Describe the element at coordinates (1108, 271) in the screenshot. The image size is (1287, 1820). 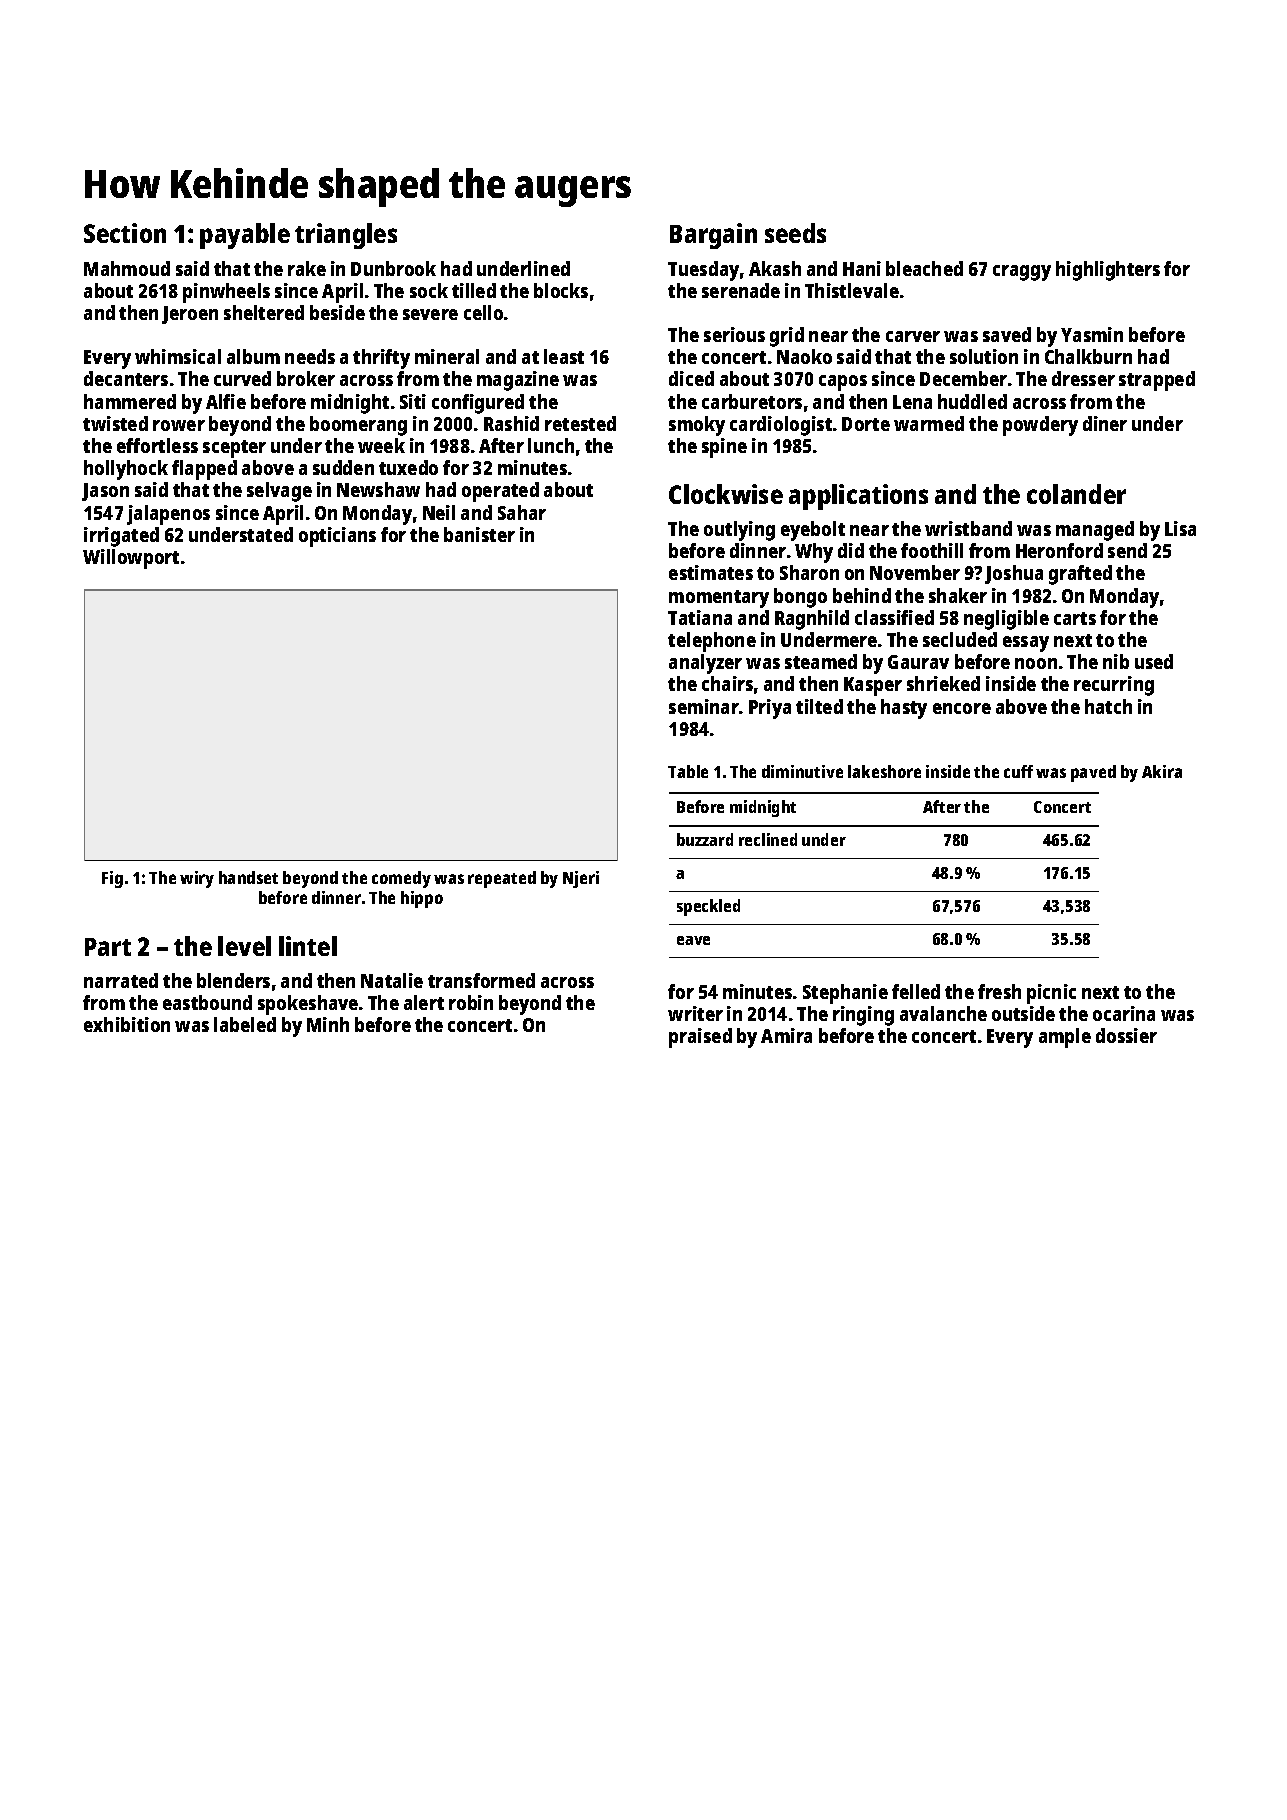
I see `highlighters` at that location.
